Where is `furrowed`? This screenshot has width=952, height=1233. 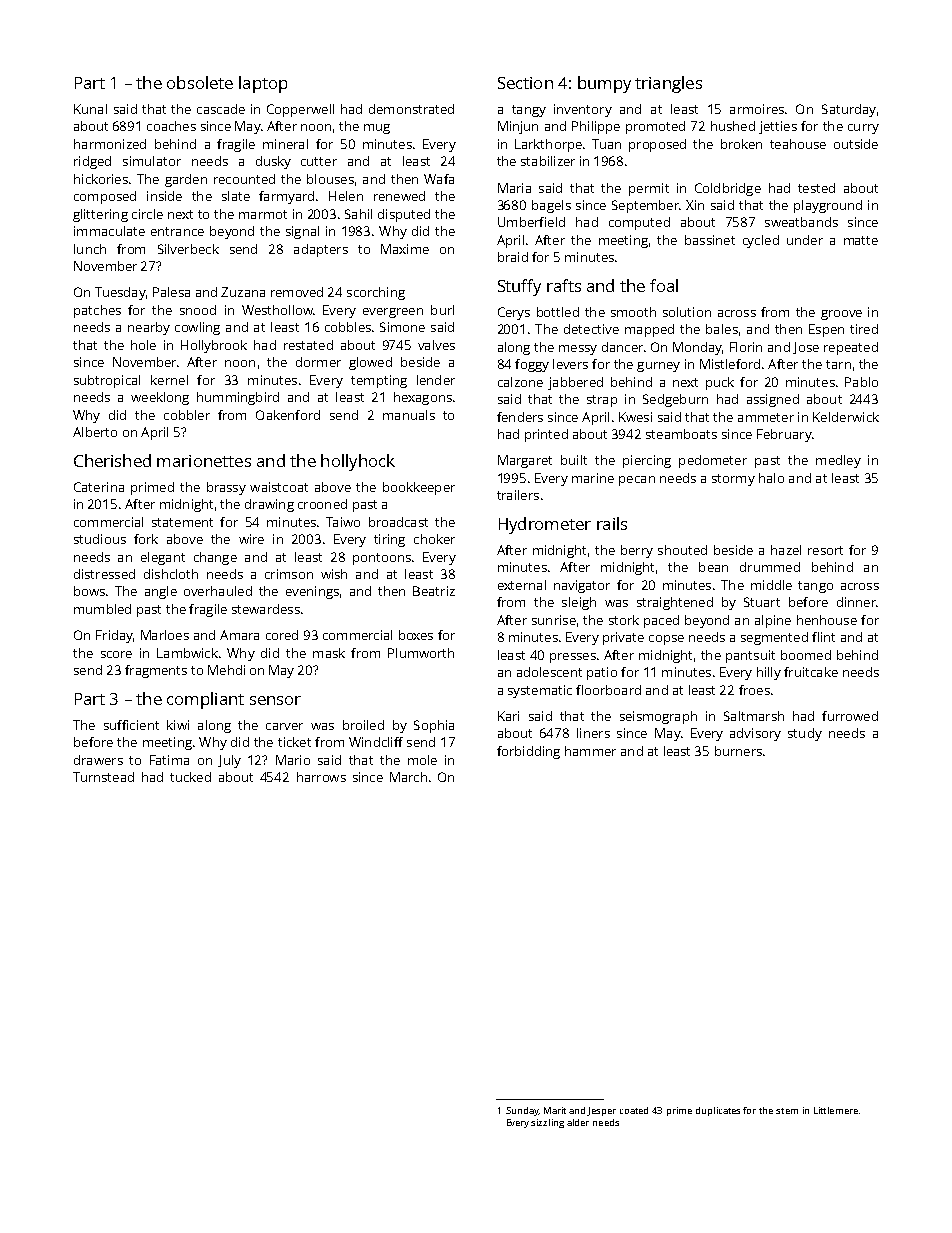 furrowed is located at coordinates (850, 716).
